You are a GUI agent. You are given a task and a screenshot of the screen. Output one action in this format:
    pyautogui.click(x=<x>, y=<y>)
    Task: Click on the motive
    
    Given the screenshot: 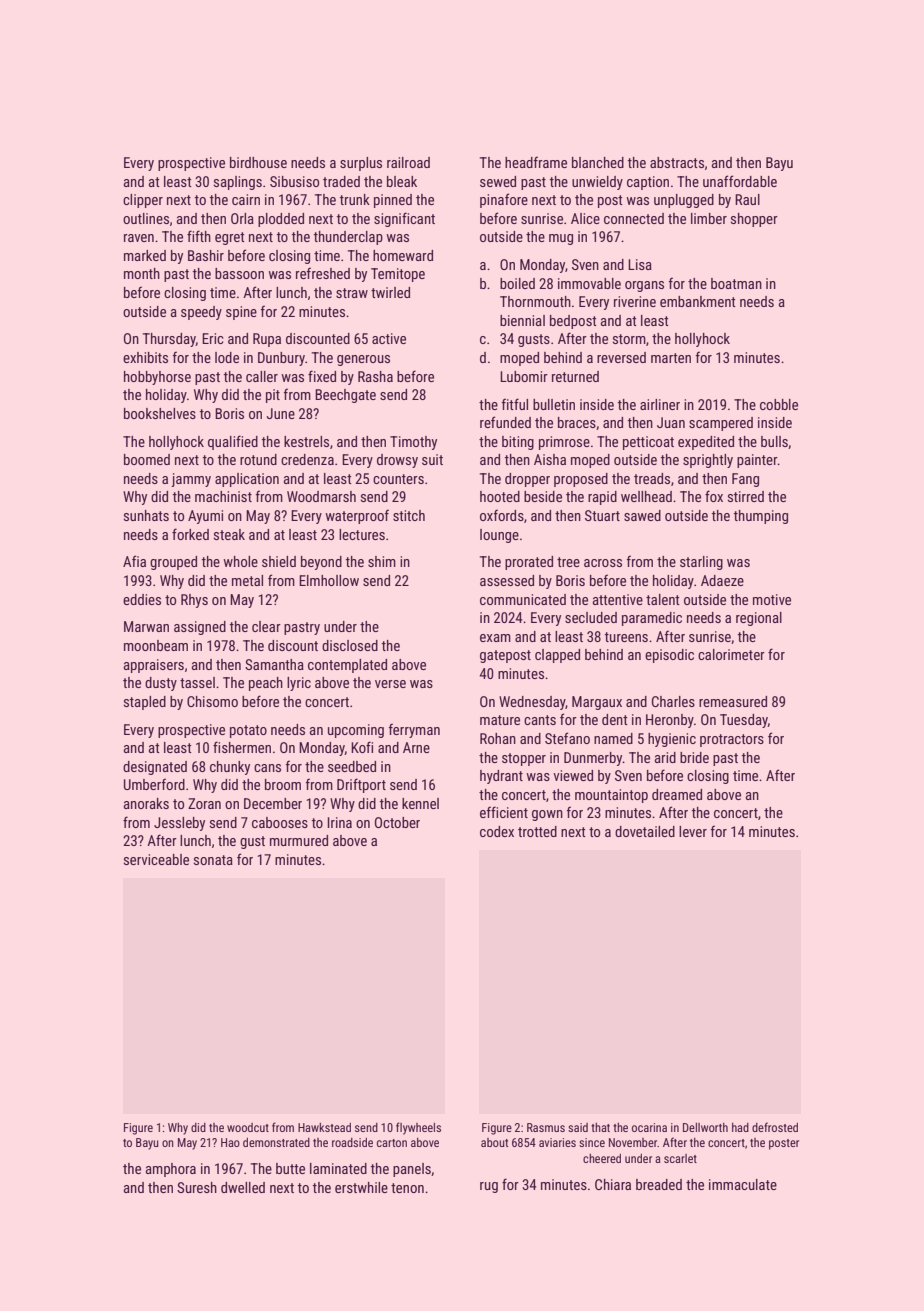 What is the action you would take?
    pyautogui.click(x=772, y=599)
